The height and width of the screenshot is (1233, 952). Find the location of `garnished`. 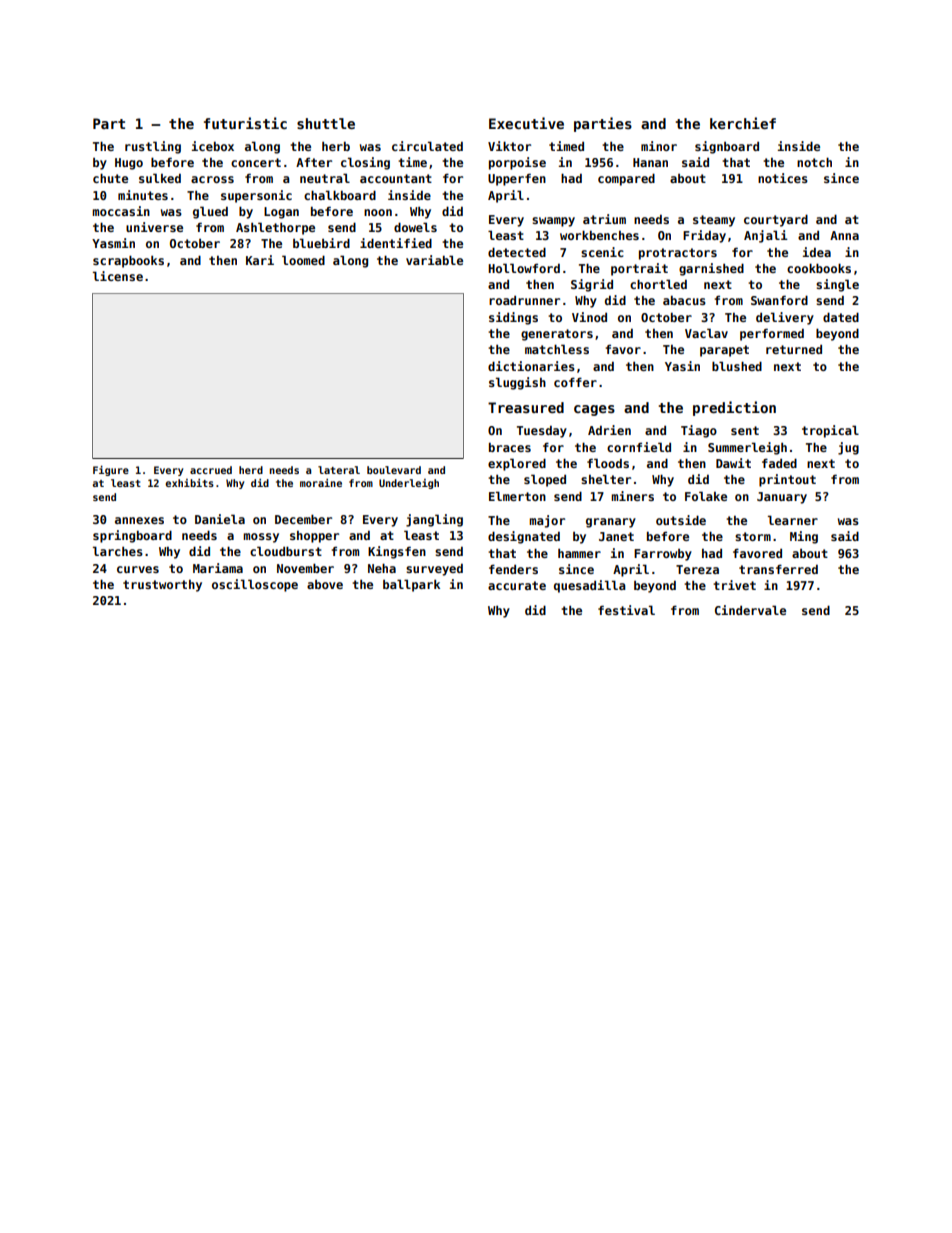

garnished is located at coordinates (711, 269).
